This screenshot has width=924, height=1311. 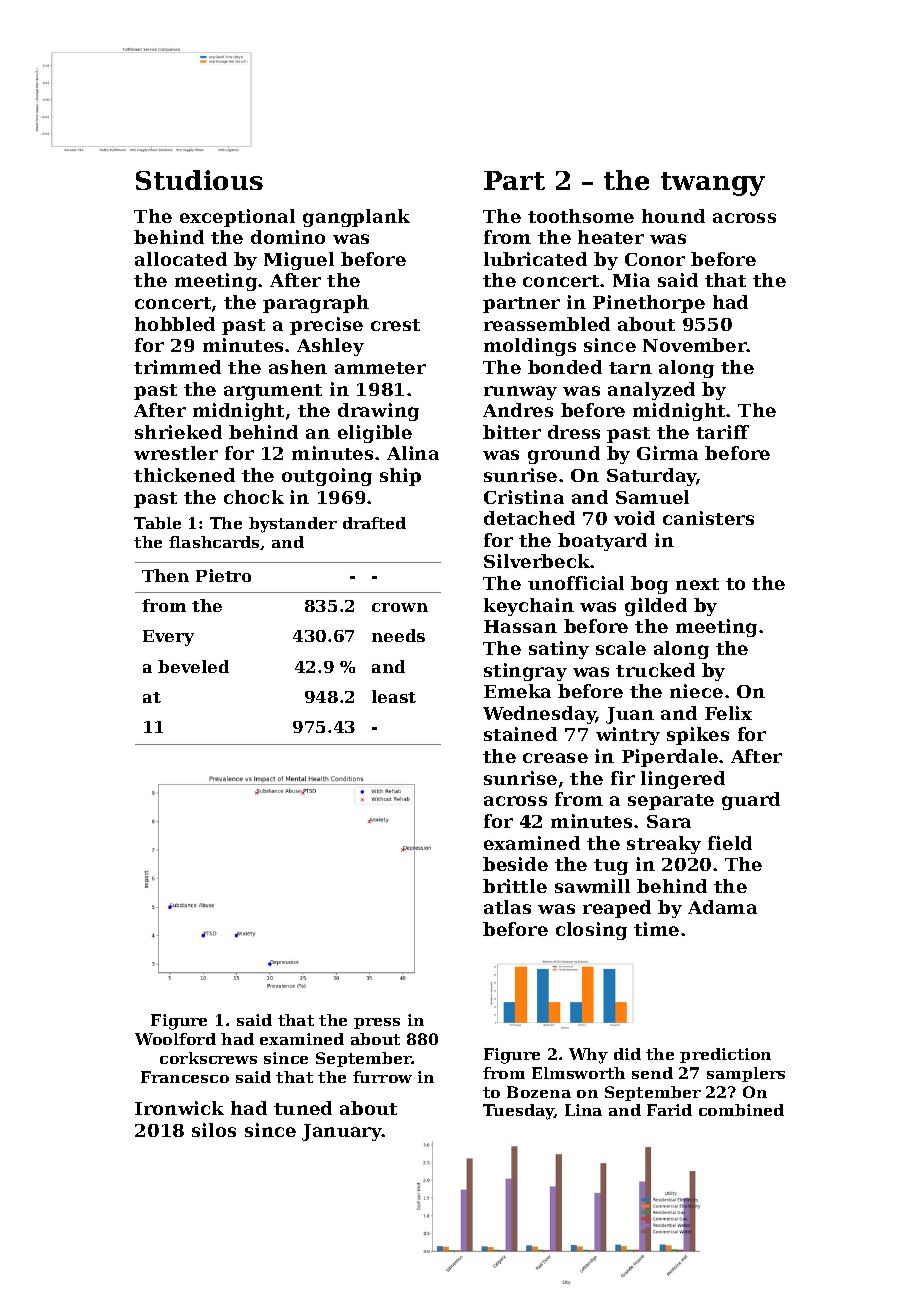 I want to click on crease, so click(x=555, y=758).
